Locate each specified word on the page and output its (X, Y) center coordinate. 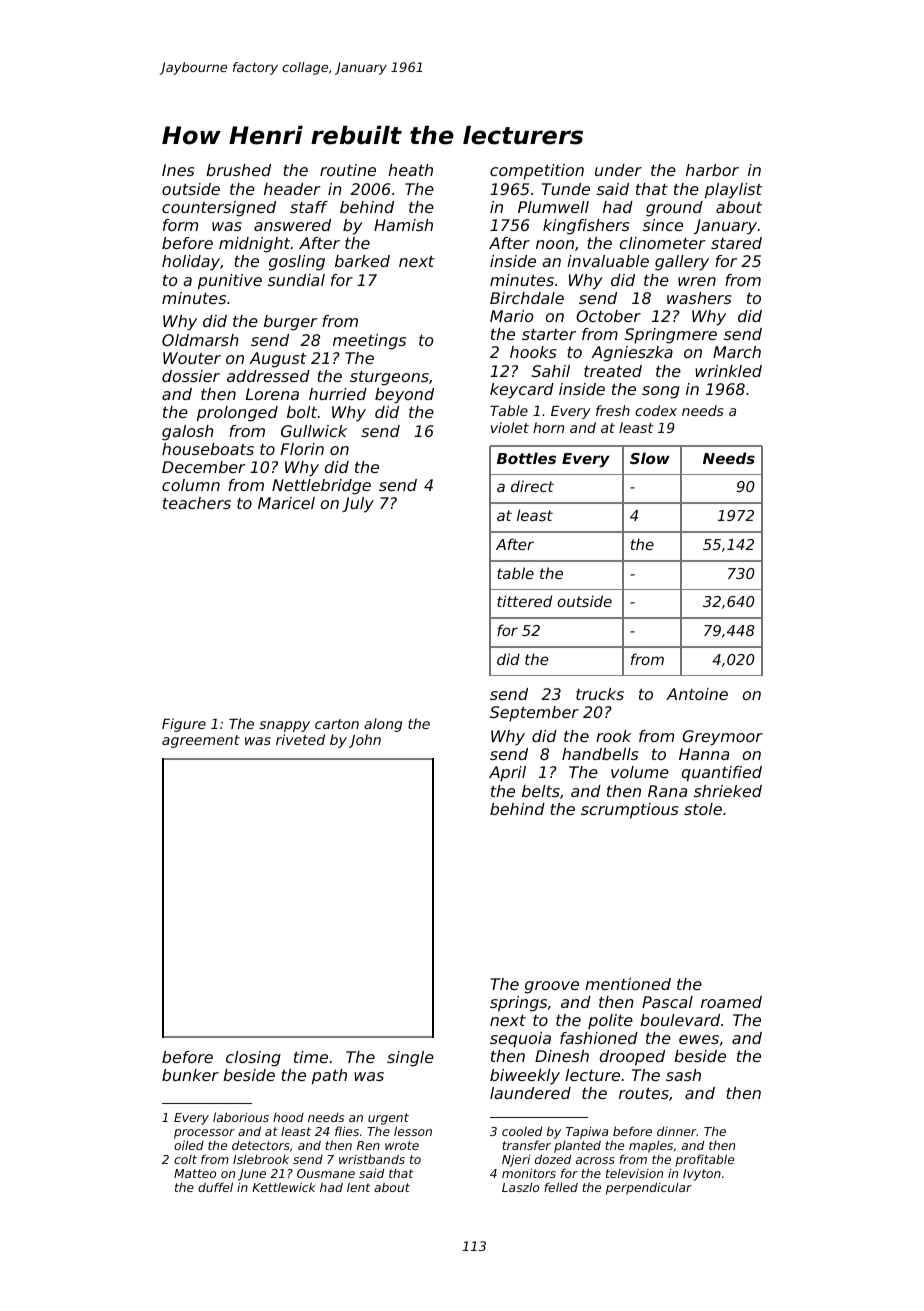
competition (537, 172)
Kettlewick (284, 1187)
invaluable (608, 261)
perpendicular (649, 1188)
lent (359, 1187)
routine (348, 170)
